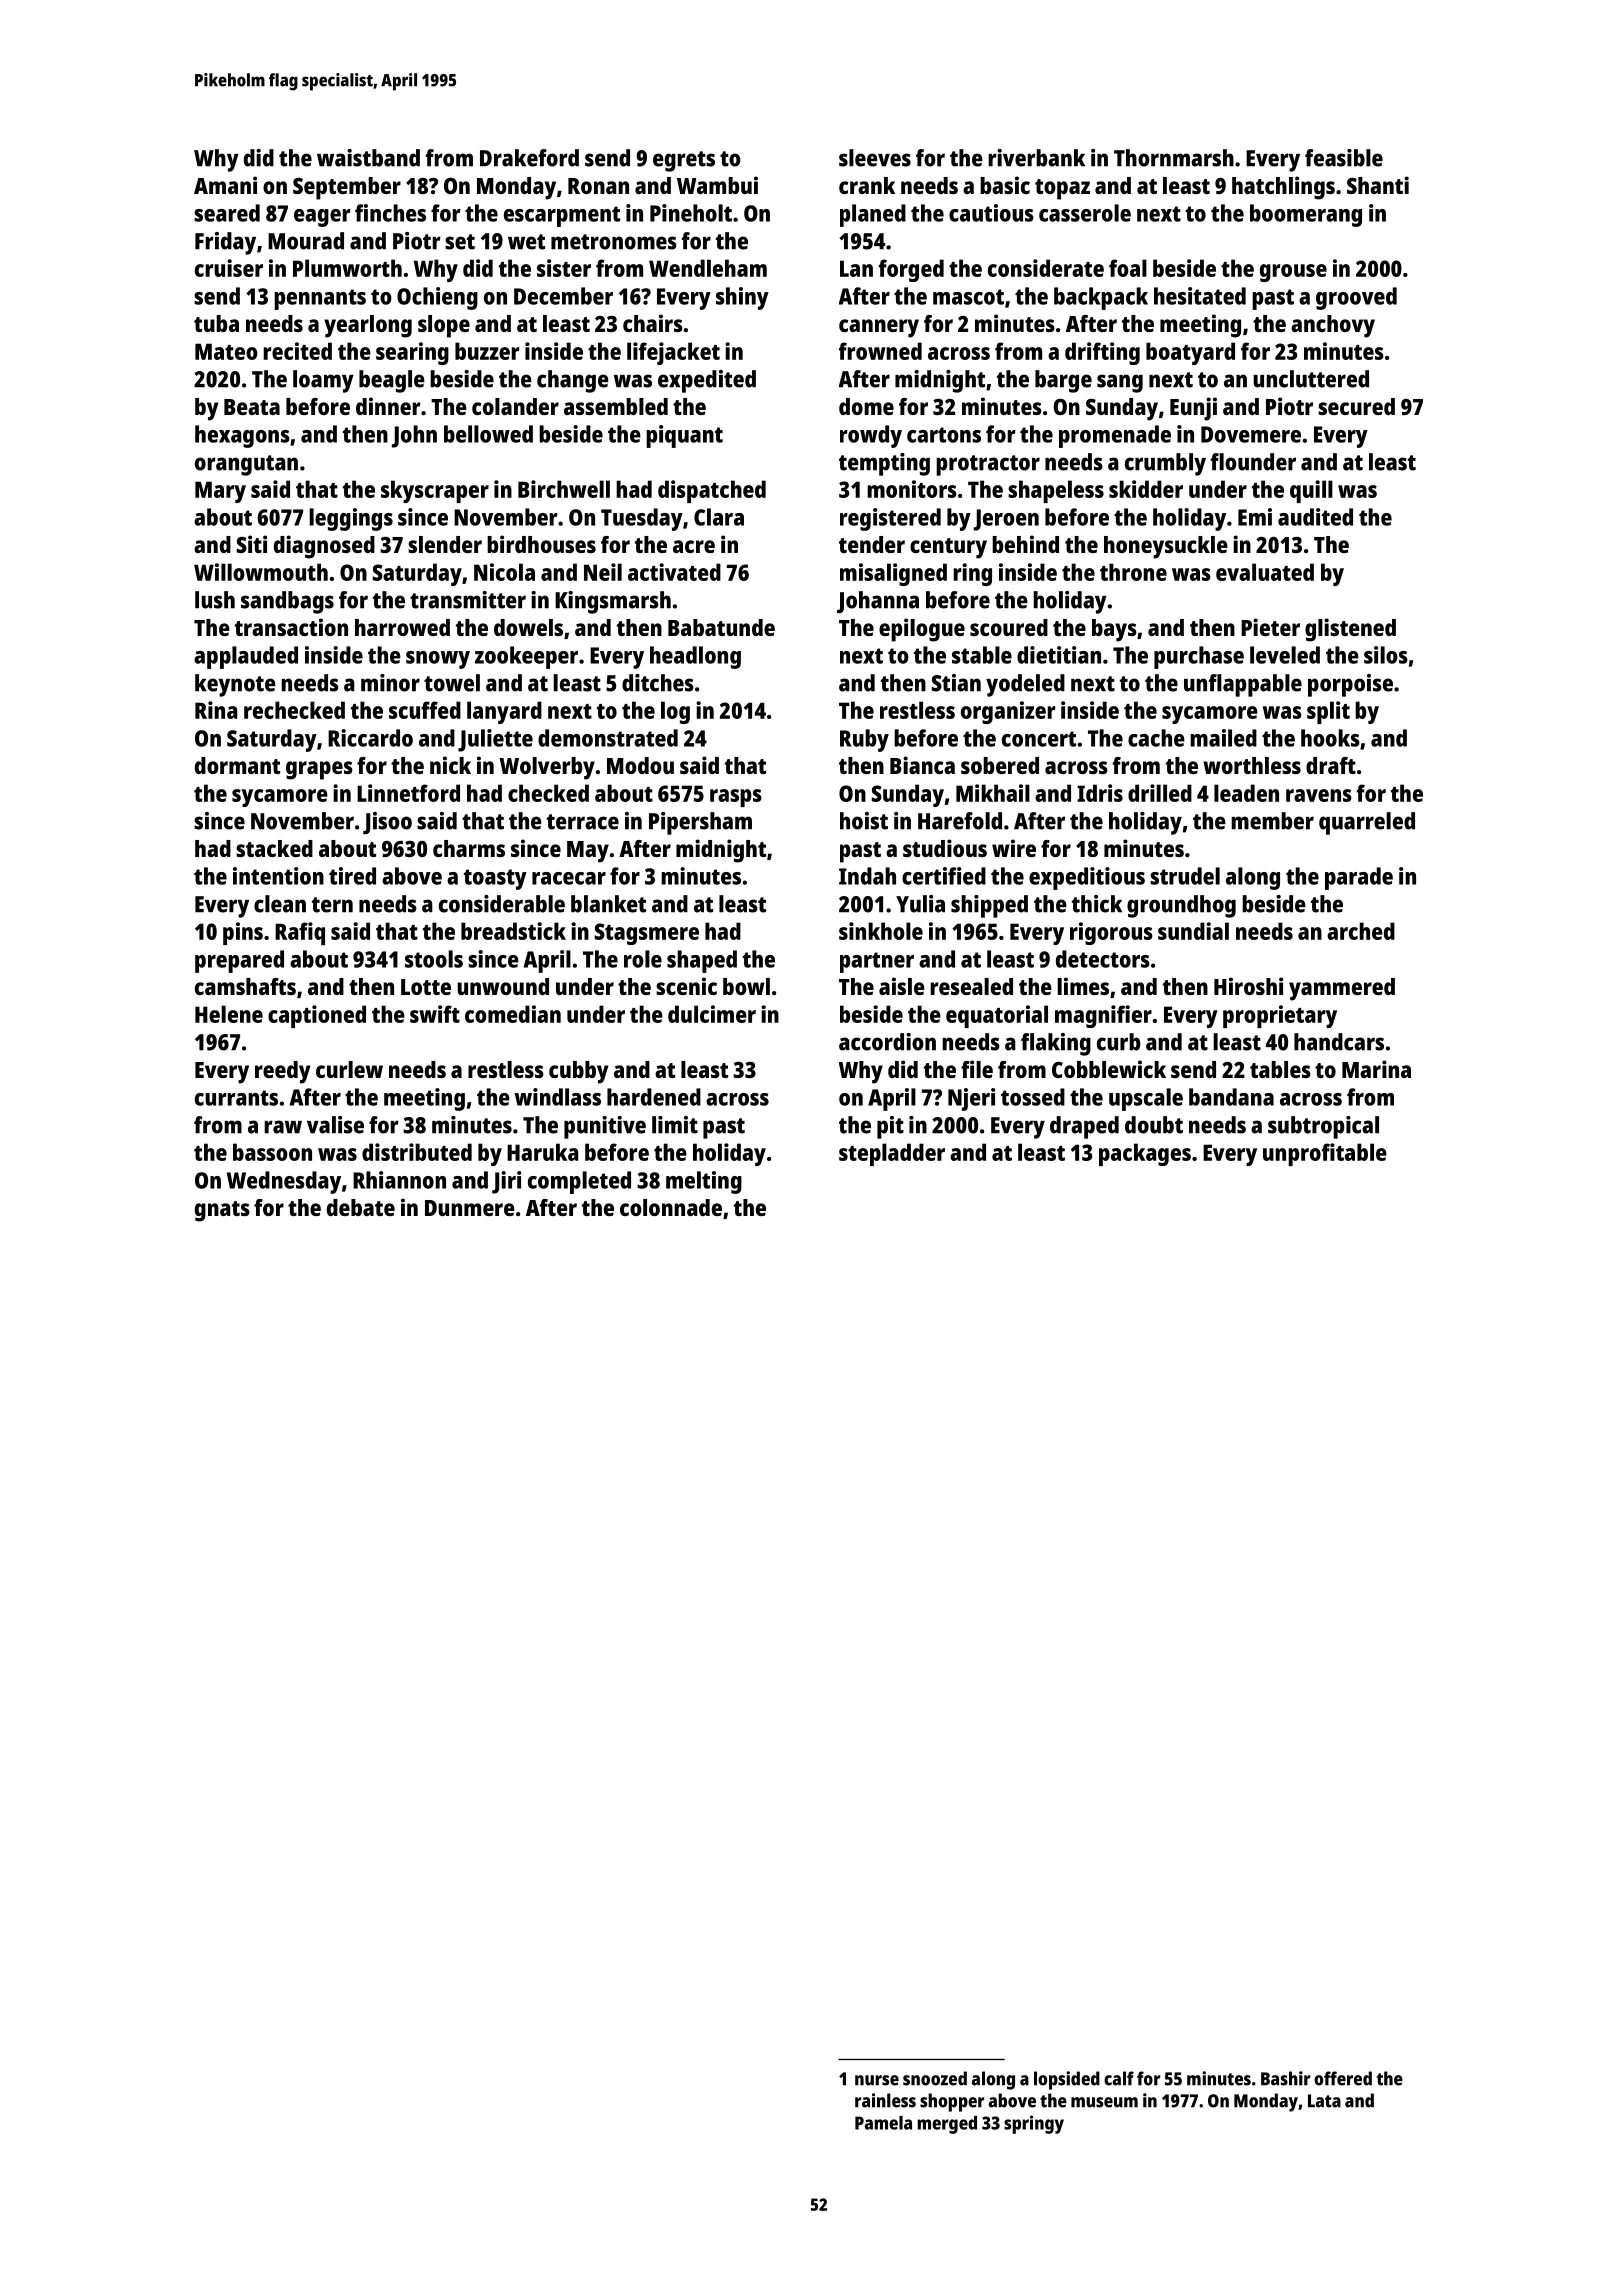 This image has width=1620, height=2292. I want to click on Helene, so click(229, 1014).
